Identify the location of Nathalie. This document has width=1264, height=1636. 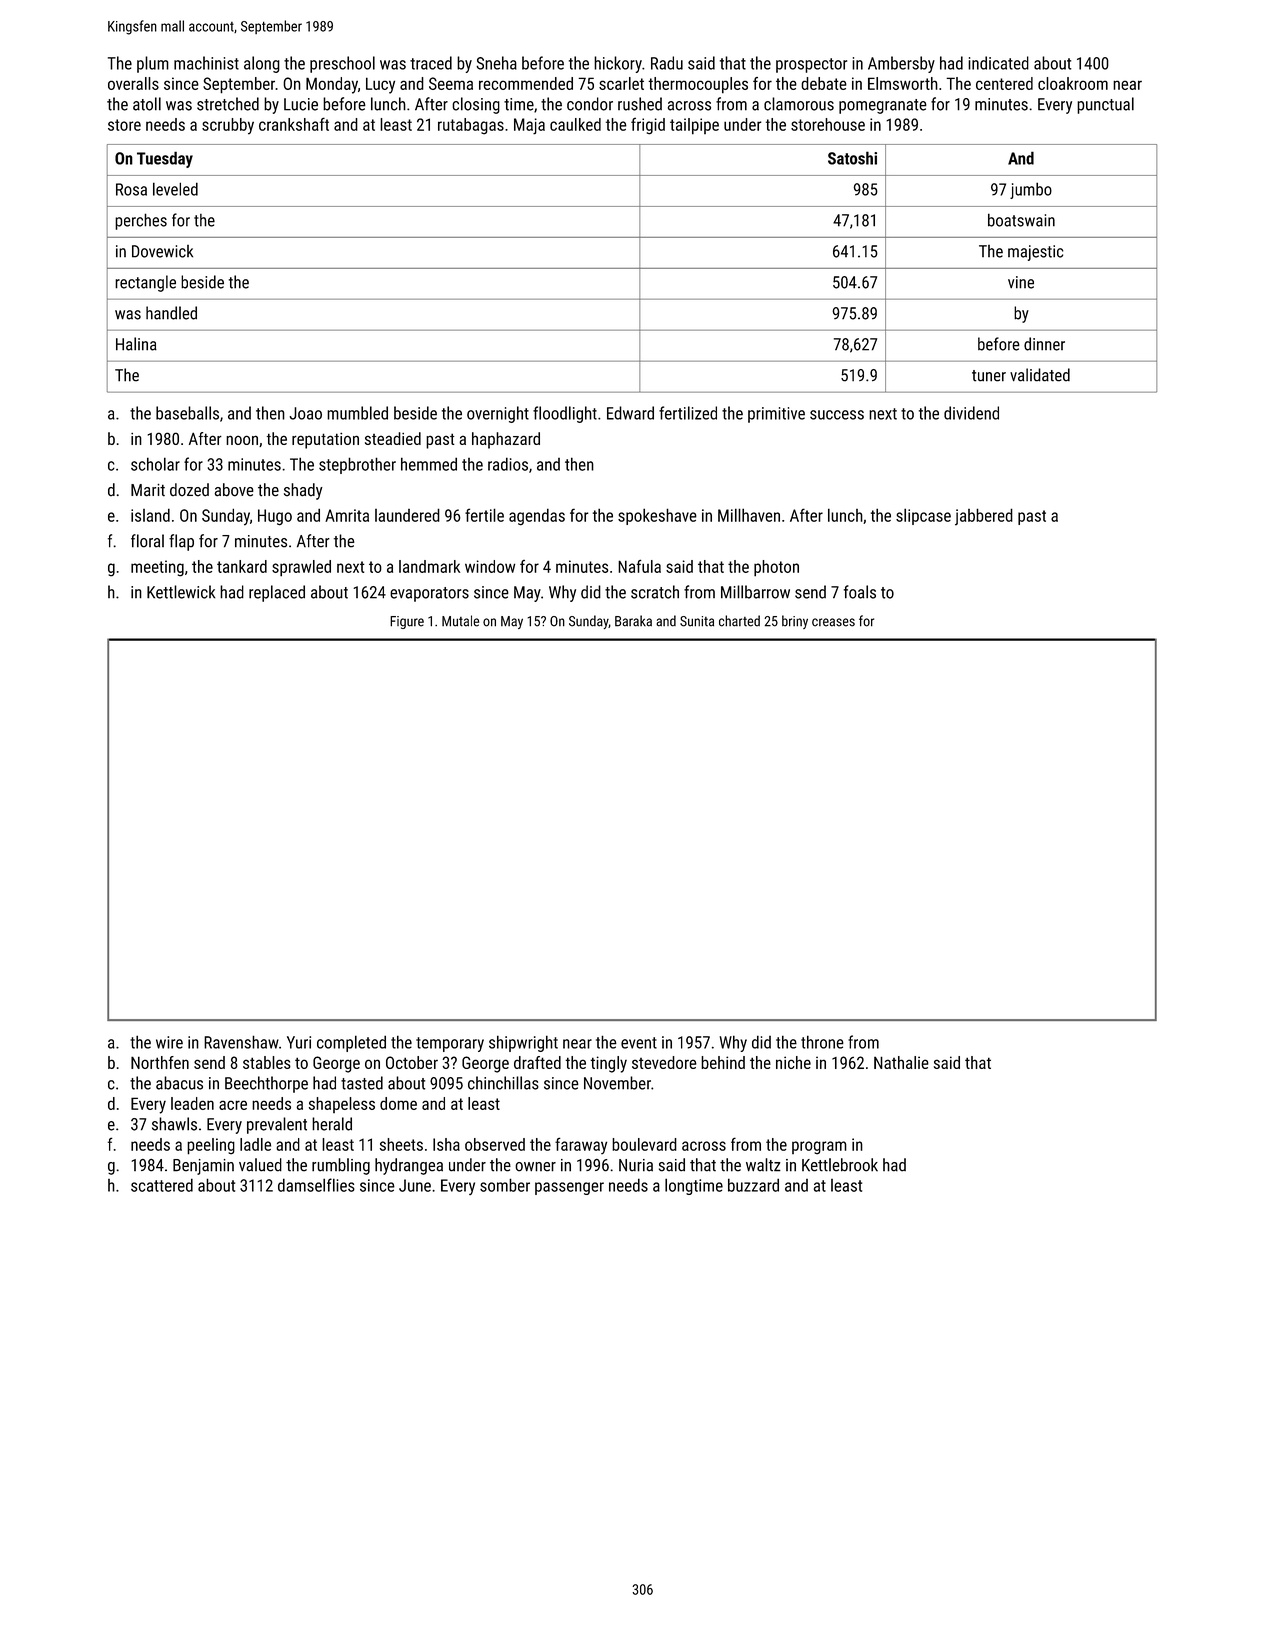
(901, 1062).
